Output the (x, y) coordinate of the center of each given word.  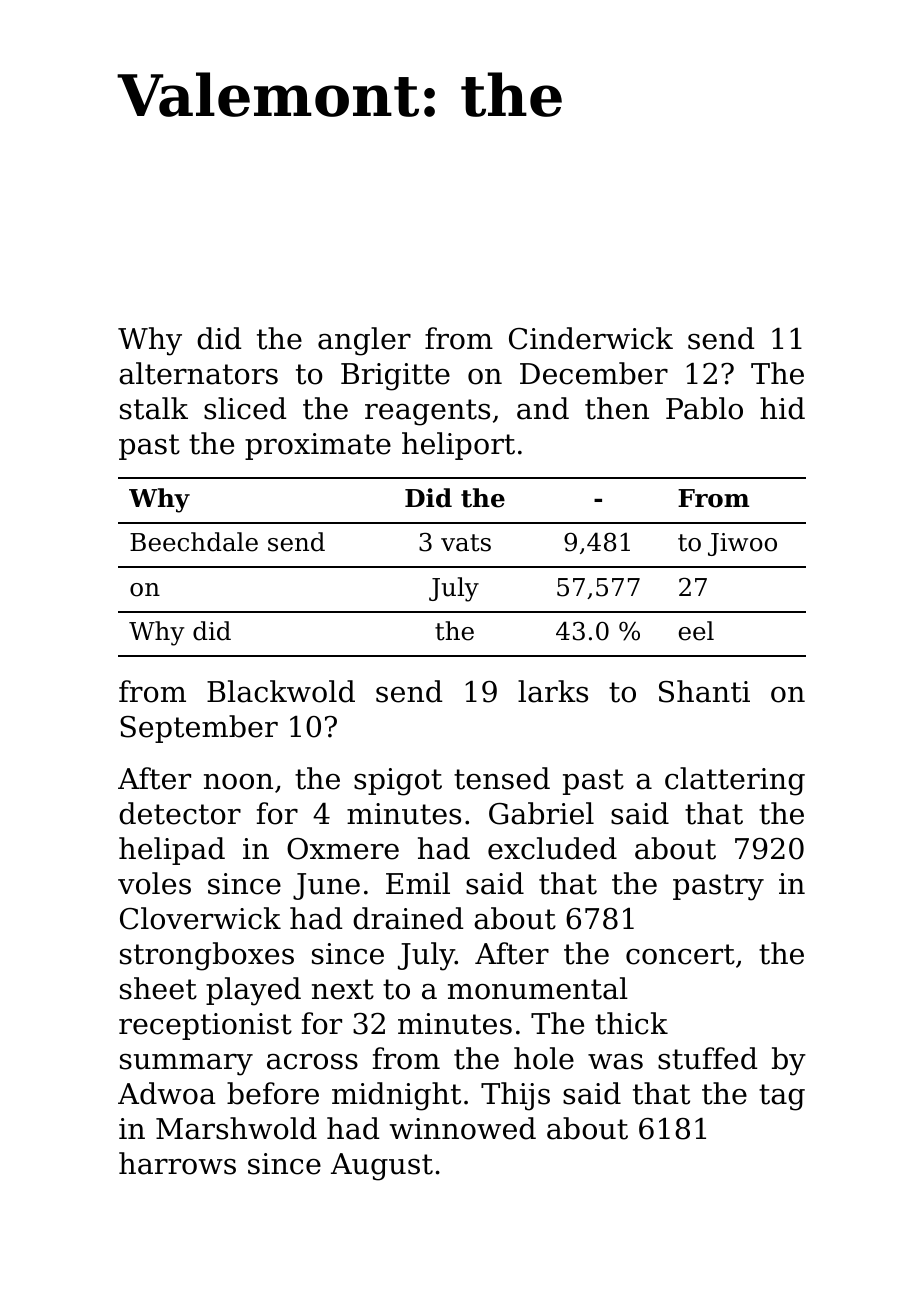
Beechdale (194, 542)
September (199, 729)
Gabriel (541, 813)
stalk (154, 408)
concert (680, 954)
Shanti (704, 691)
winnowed (463, 1128)
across (312, 1062)
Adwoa (167, 1093)
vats (466, 543)
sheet (158, 988)
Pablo (704, 408)
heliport (458, 446)
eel (696, 631)
